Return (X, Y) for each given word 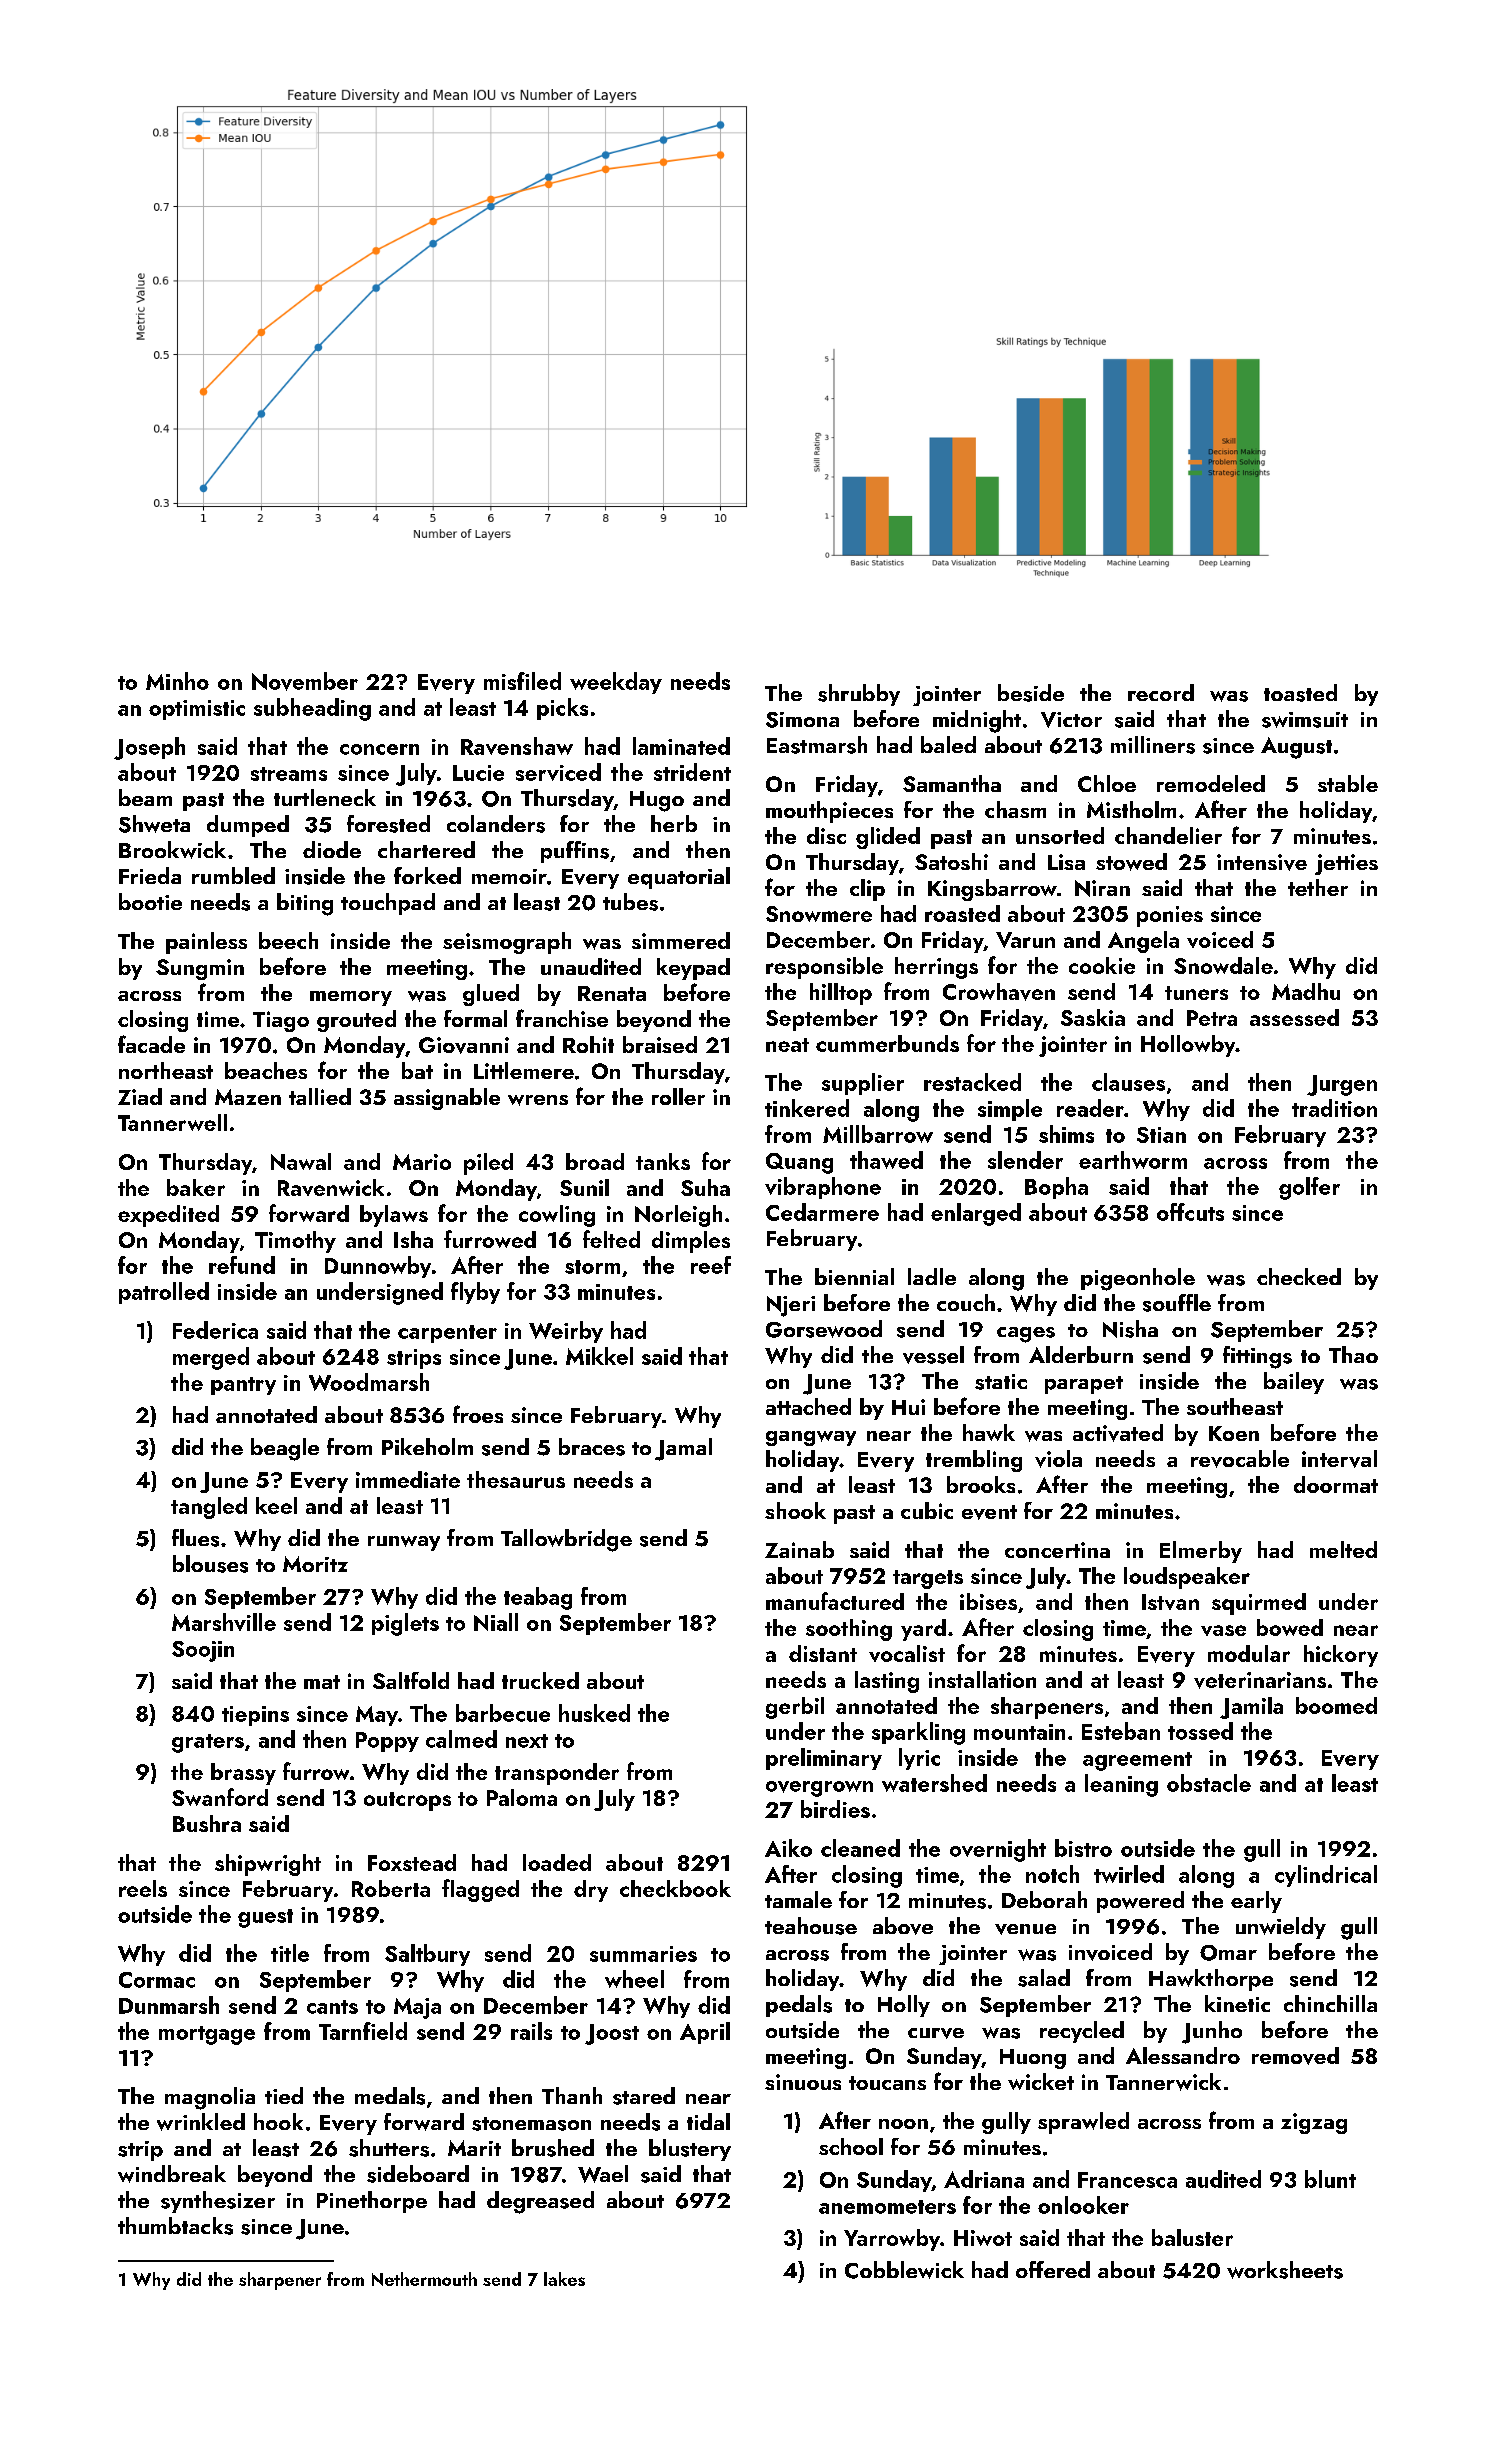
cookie (1102, 965)
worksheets (1285, 2270)
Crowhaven (999, 992)
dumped (248, 826)
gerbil (795, 1708)
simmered (681, 940)
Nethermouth (424, 2279)
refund (242, 1265)
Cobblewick (904, 2270)
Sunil (584, 1187)
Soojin (203, 1651)
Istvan (1170, 1602)
